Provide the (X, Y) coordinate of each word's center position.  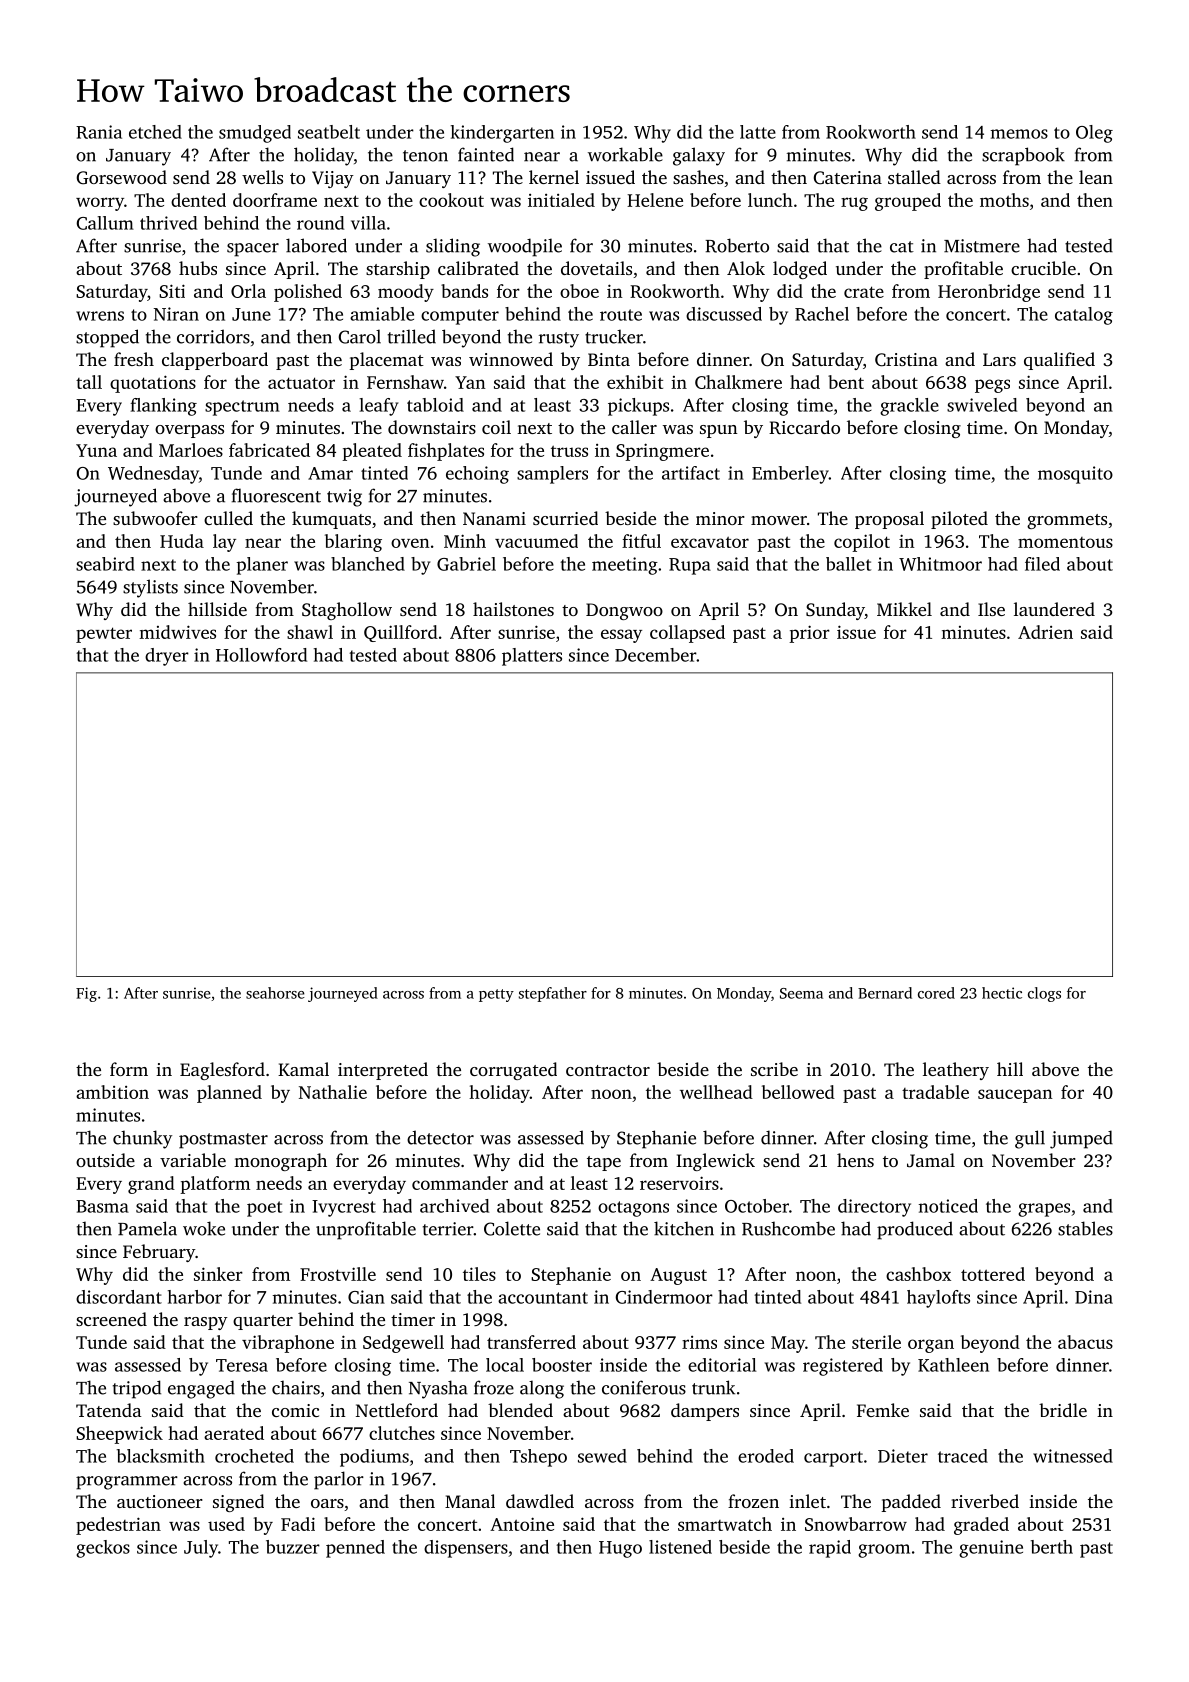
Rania (99, 132)
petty (496, 995)
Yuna (96, 450)
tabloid (435, 405)
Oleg (1094, 134)
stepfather (553, 994)
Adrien (1045, 632)
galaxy (699, 156)
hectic (1002, 993)
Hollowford (261, 655)
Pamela (147, 1228)
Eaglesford (222, 1071)
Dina (1094, 1297)
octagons (633, 1209)
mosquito (1075, 475)
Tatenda (109, 1410)
